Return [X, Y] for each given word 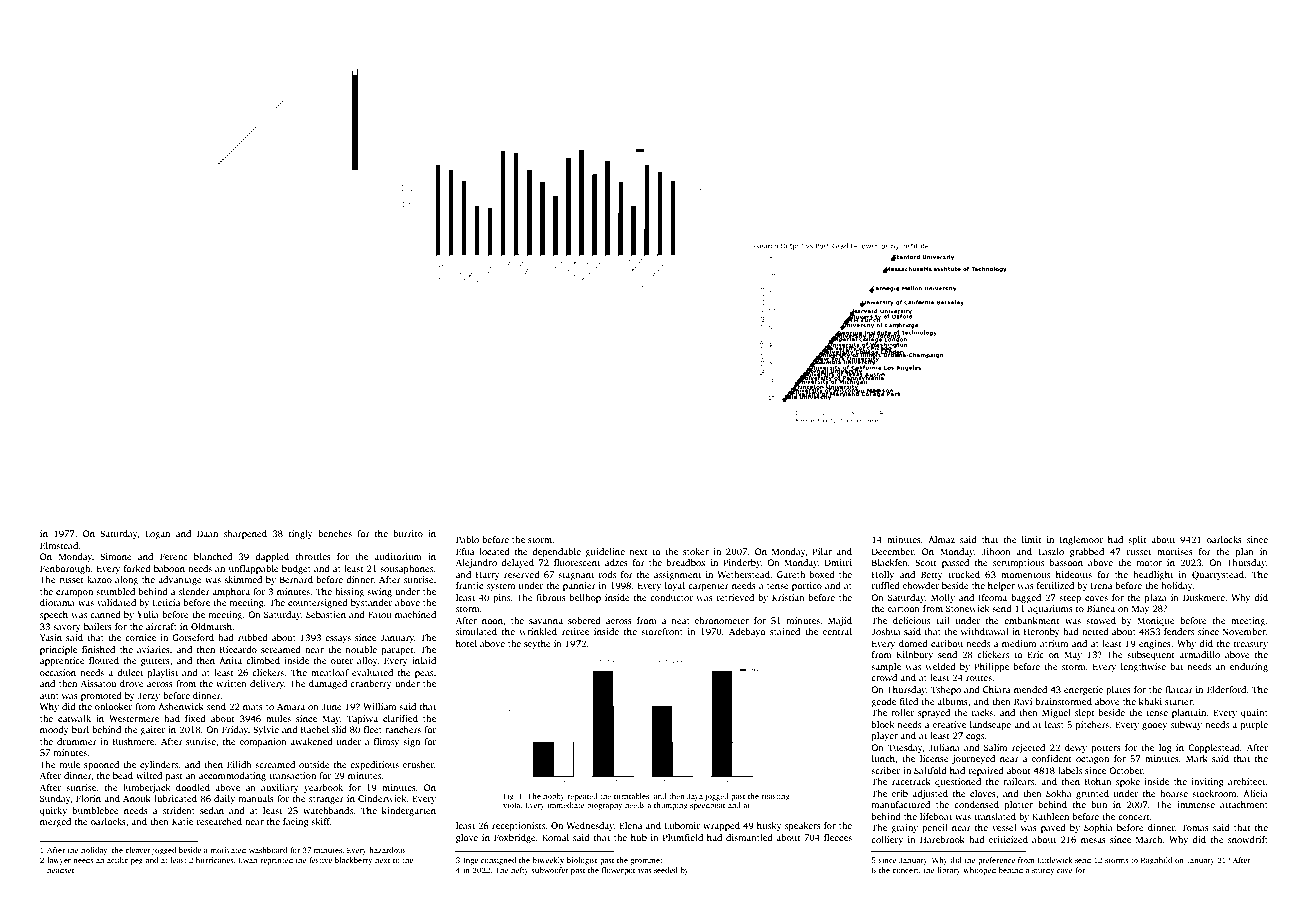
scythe [537, 644]
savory [67, 628]
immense [1196, 804]
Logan [157, 534]
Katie [182, 821]
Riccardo [238, 649]
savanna [546, 621]
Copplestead [1214, 748]
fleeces [838, 837]
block [882, 724]
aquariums [1050, 609]
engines [1155, 644]
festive [320, 860]
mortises [1175, 551]
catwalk [74, 718]
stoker [696, 551]
